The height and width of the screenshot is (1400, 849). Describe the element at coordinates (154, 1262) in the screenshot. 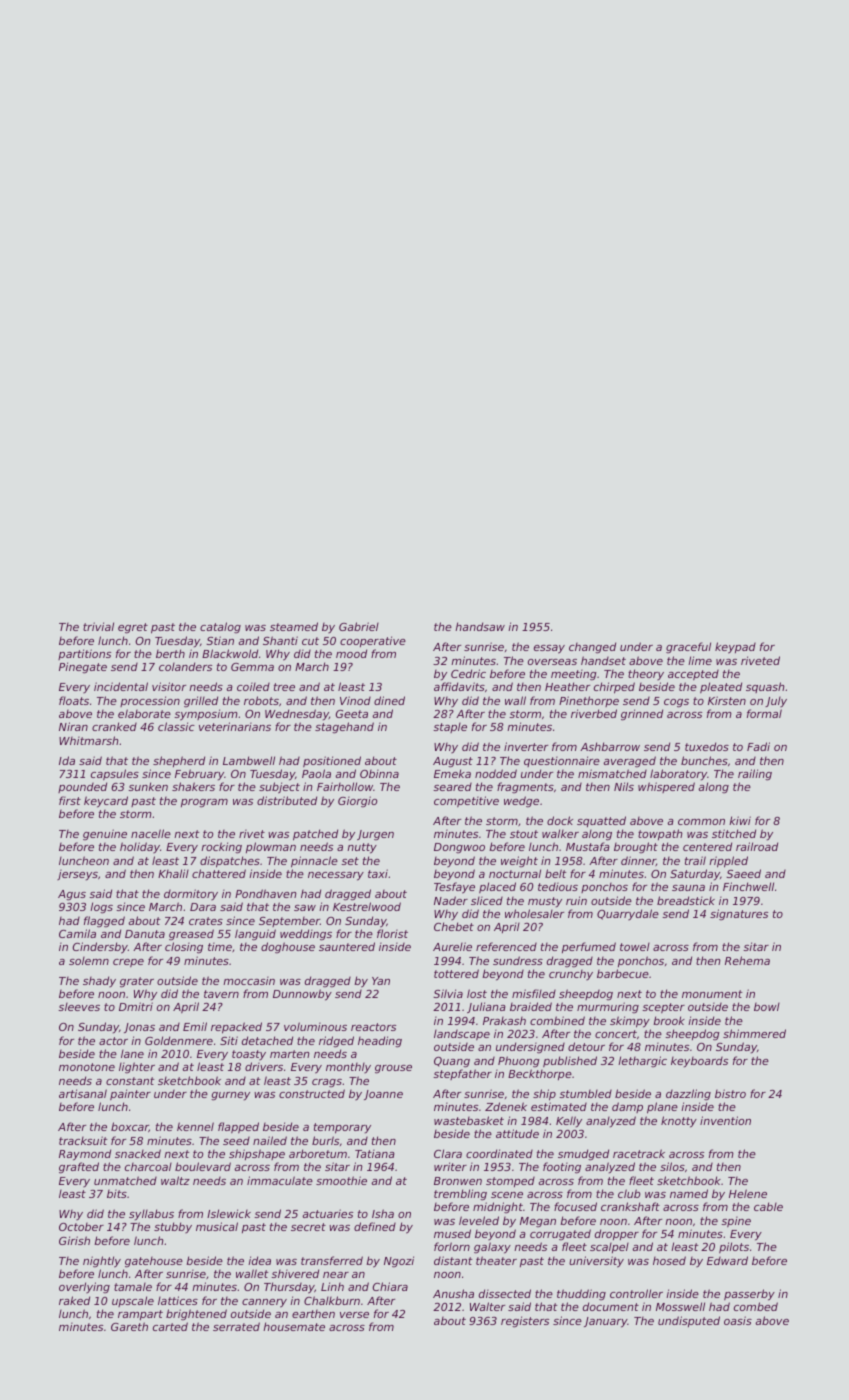

I see `gatehouse` at that location.
